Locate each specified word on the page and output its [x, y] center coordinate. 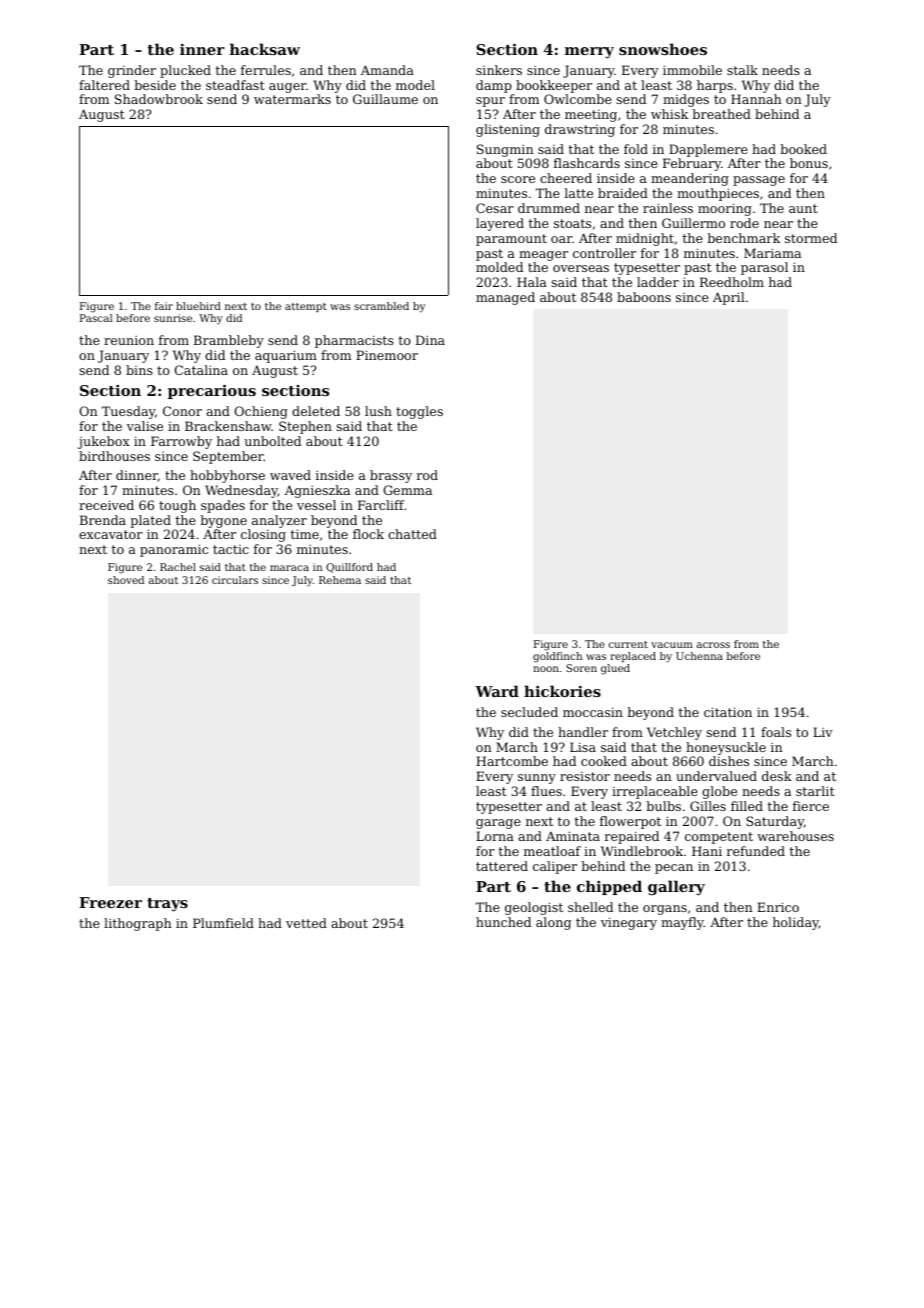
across [713, 645]
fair [164, 306]
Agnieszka [317, 491]
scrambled [381, 306]
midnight [645, 239]
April [729, 298]
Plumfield [223, 923]
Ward [497, 691]
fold [636, 149]
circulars [235, 580]
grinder [132, 71]
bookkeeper [554, 86]
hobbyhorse [227, 476]
